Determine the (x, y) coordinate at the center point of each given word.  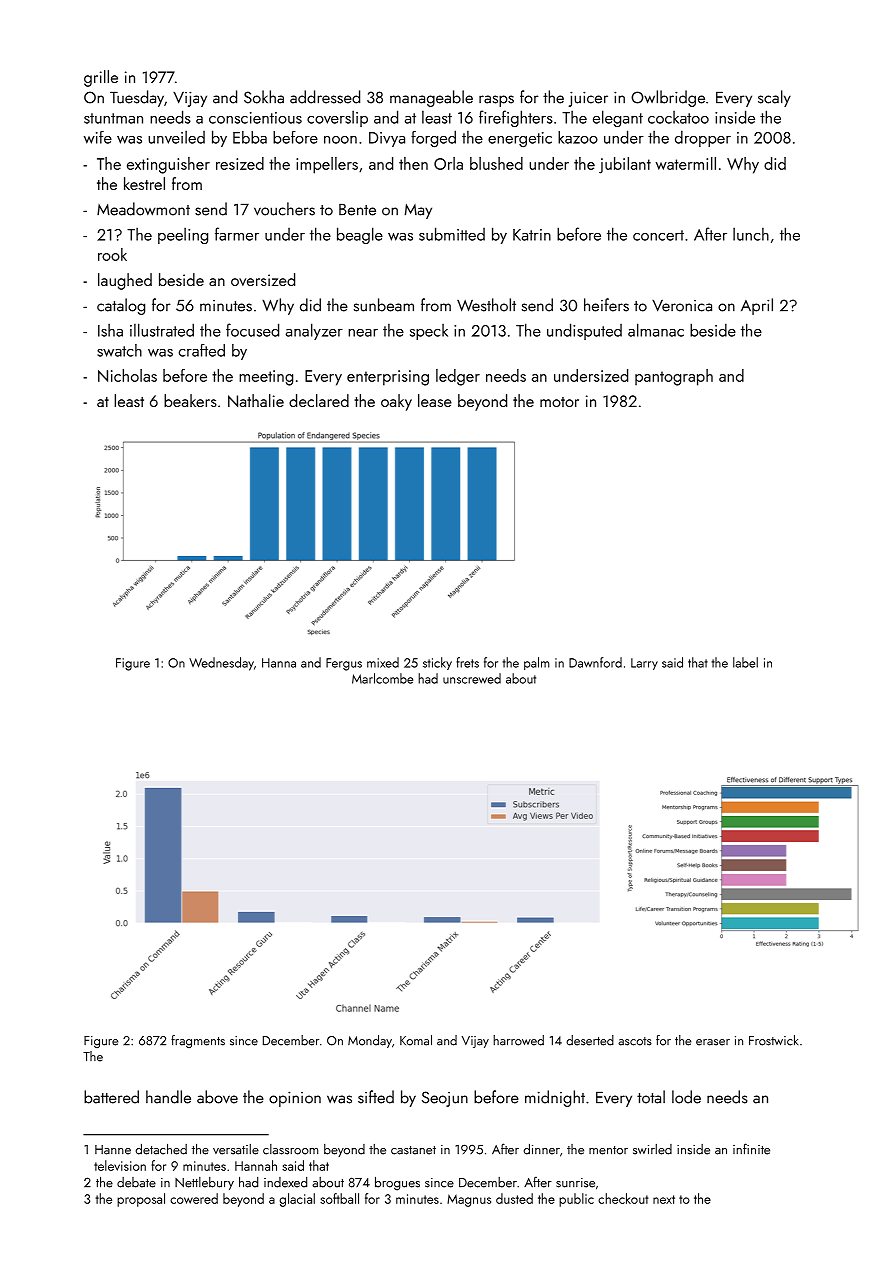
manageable (431, 98)
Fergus (344, 664)
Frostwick (773, 1040)
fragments (198, 1041)
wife (98, 137)
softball (339, 1198)
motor (559, 402)
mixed (383, 662)
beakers (190, 400)
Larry (644, 664)
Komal (416, 1040)
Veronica (682, 306)
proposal (141, 1200)
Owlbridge (668, 98)
